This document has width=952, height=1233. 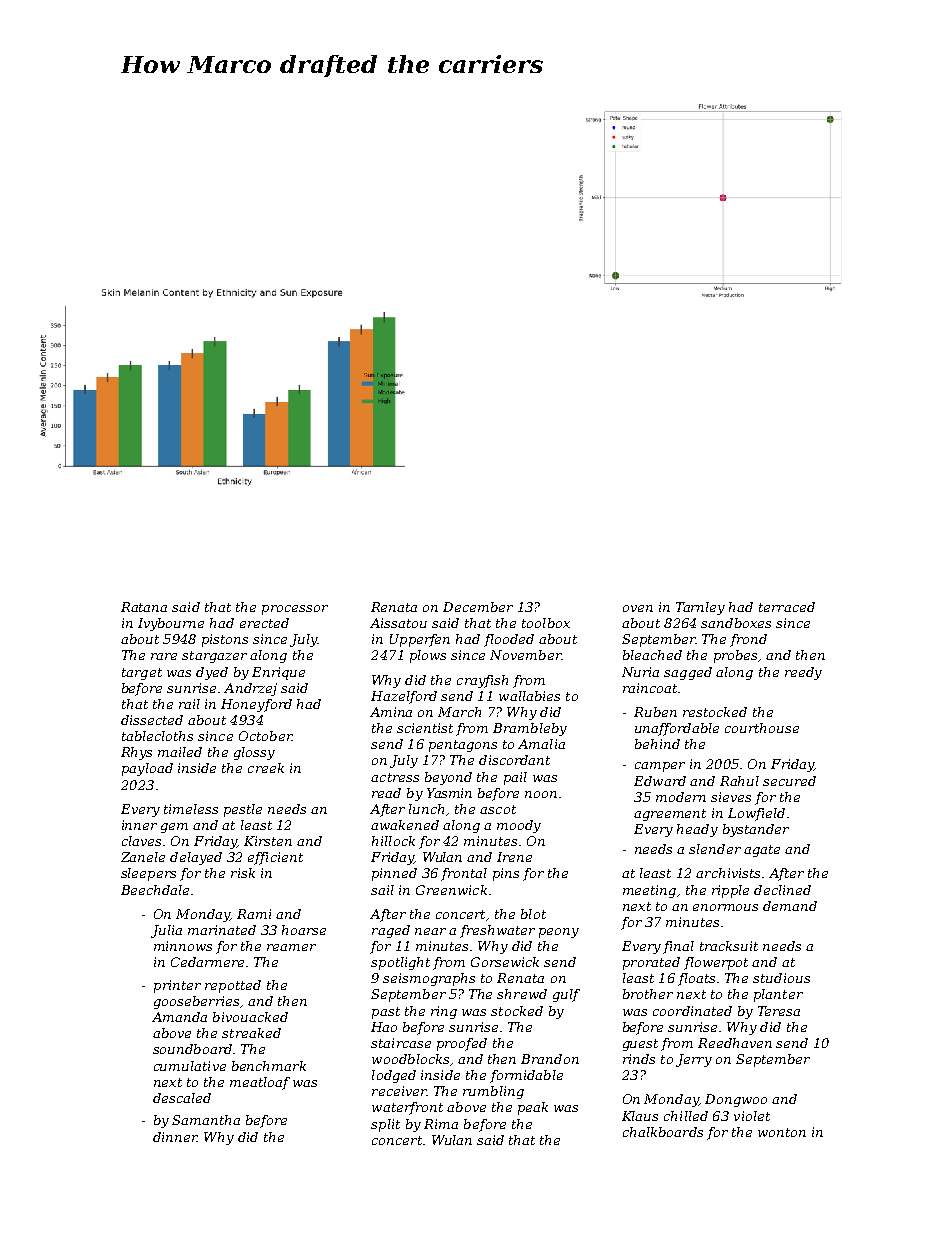 I want to click on Amalia, so click(x=541, y=744).
